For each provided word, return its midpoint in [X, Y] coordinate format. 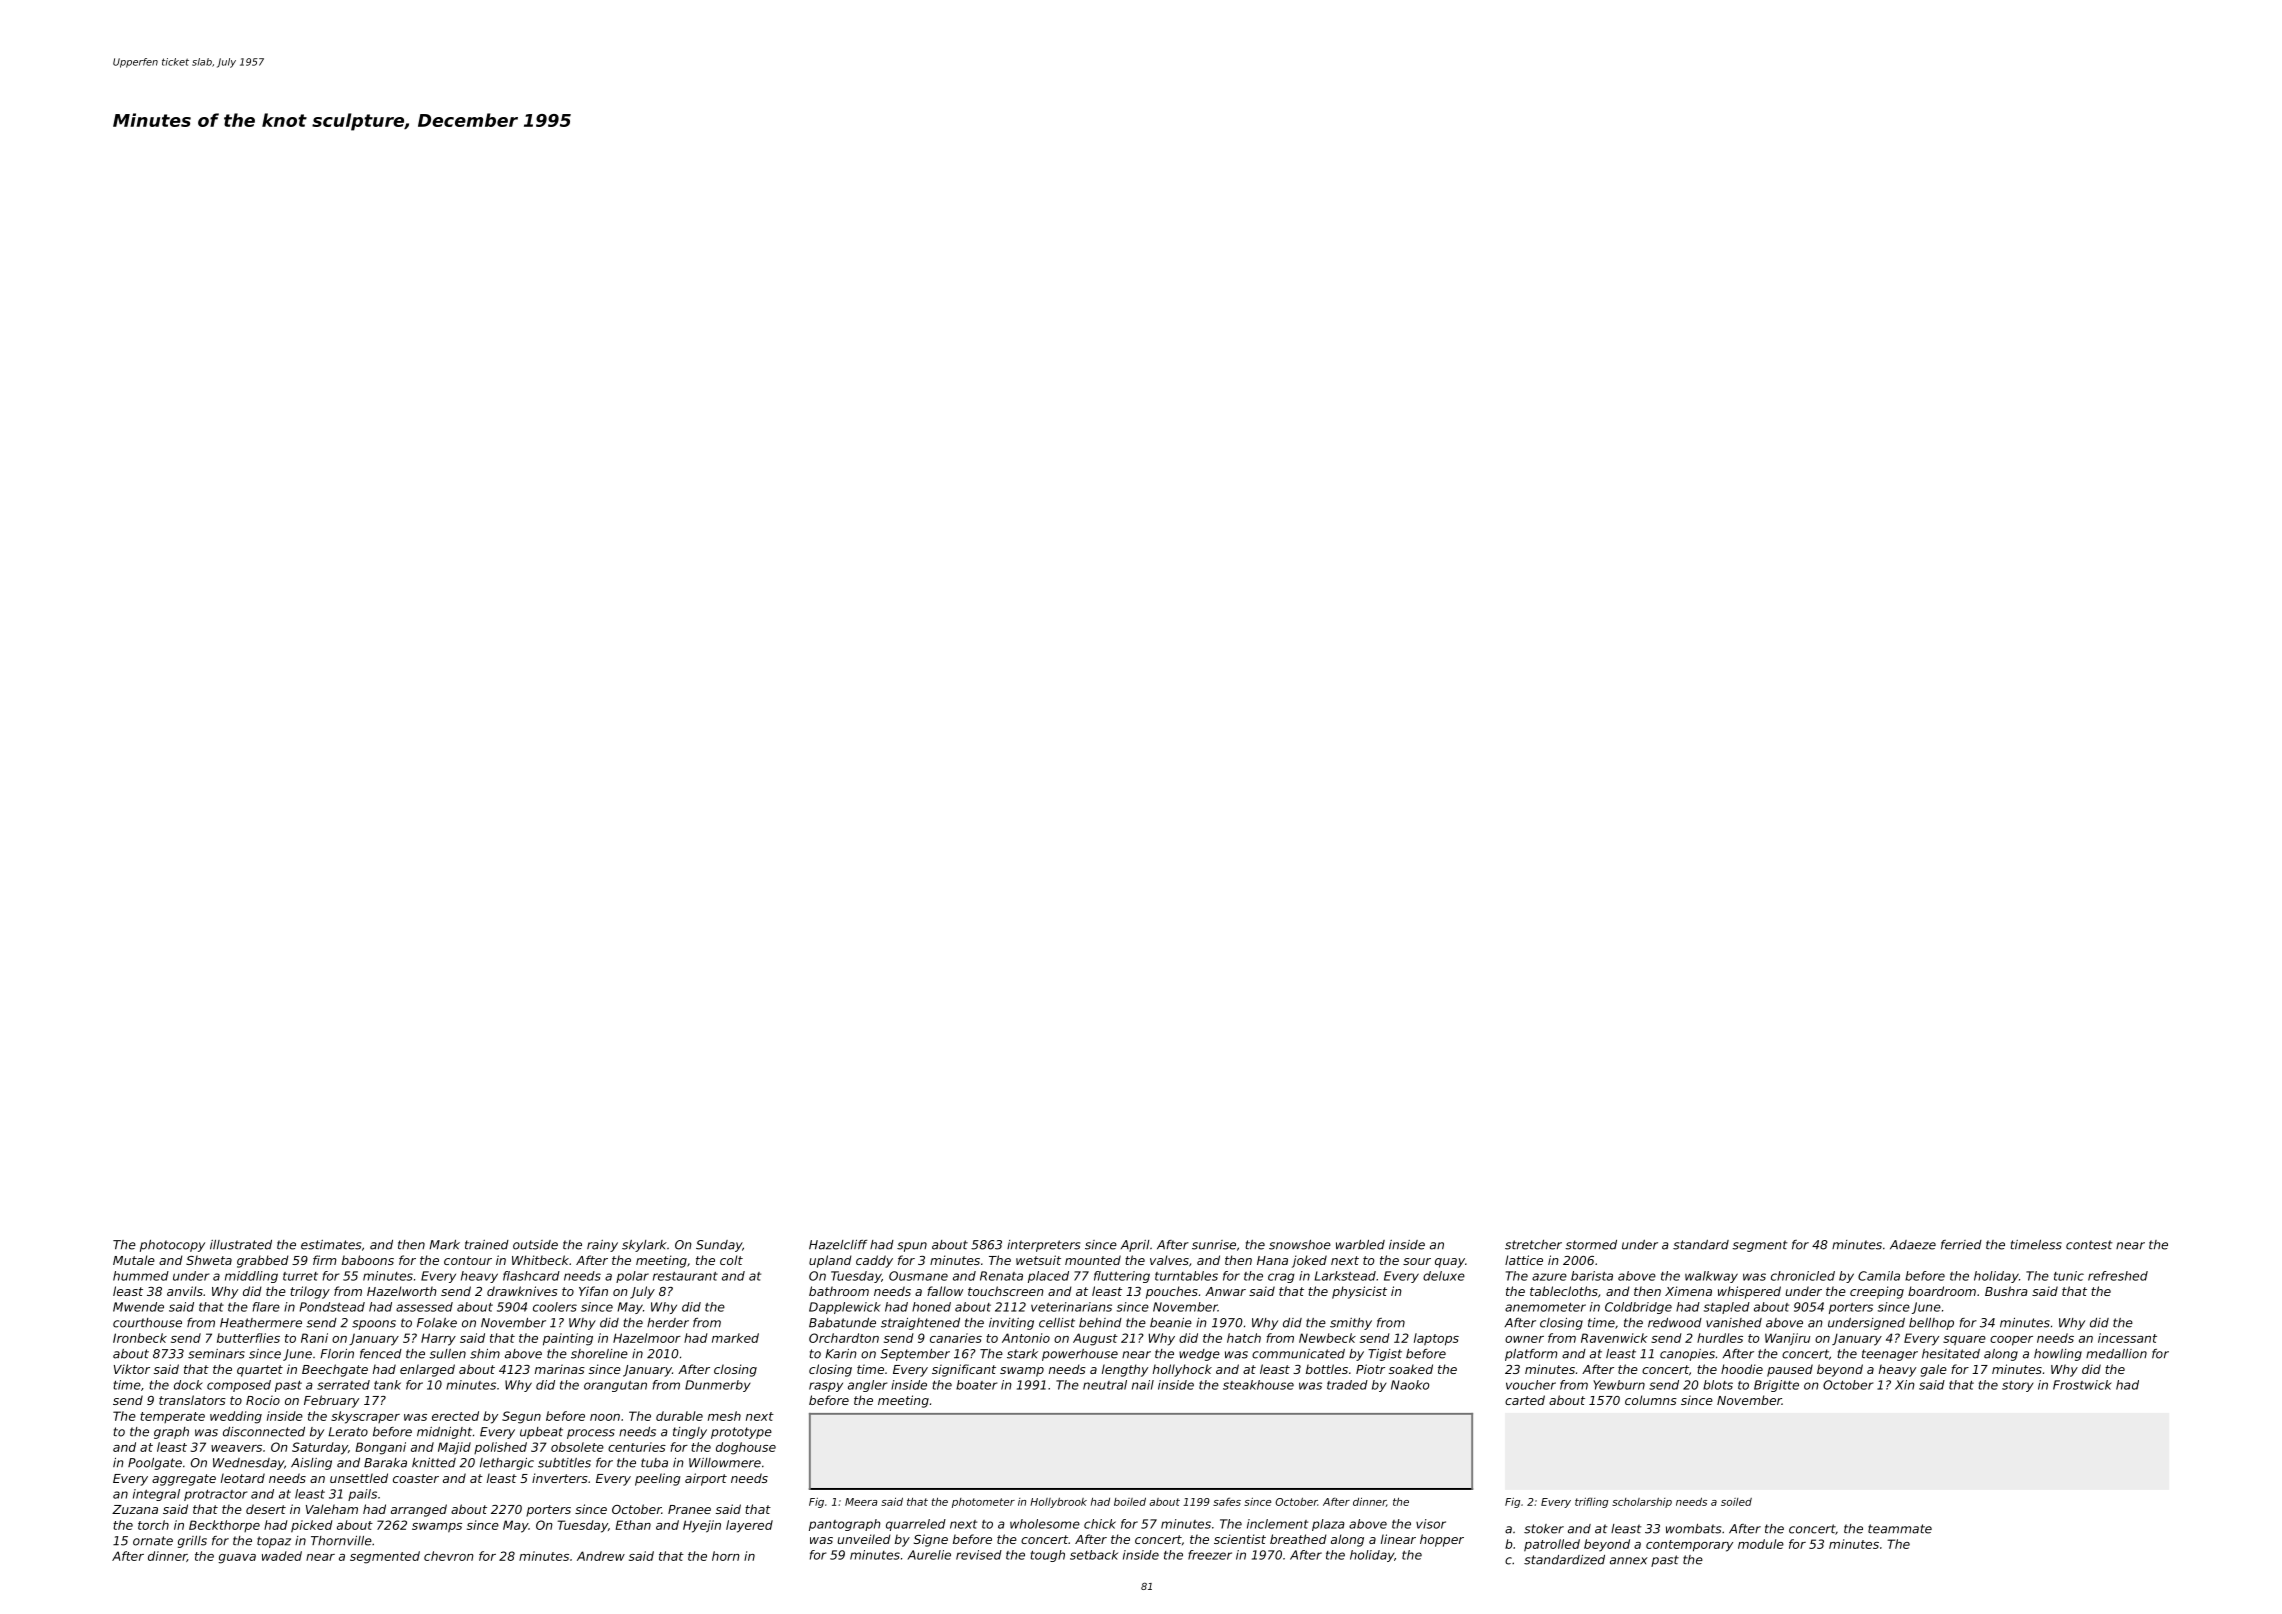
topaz [274, 1542]
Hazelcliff [838, 1245]
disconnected [264, 1432]
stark [1022, 1354]
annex [1629, 1561]
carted [1525, 1400]
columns [1651, 1400]
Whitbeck [540, 1260]
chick [1100, 1524]
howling [2058, 1355]
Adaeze [1913, 1245]
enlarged [427, 1370]
